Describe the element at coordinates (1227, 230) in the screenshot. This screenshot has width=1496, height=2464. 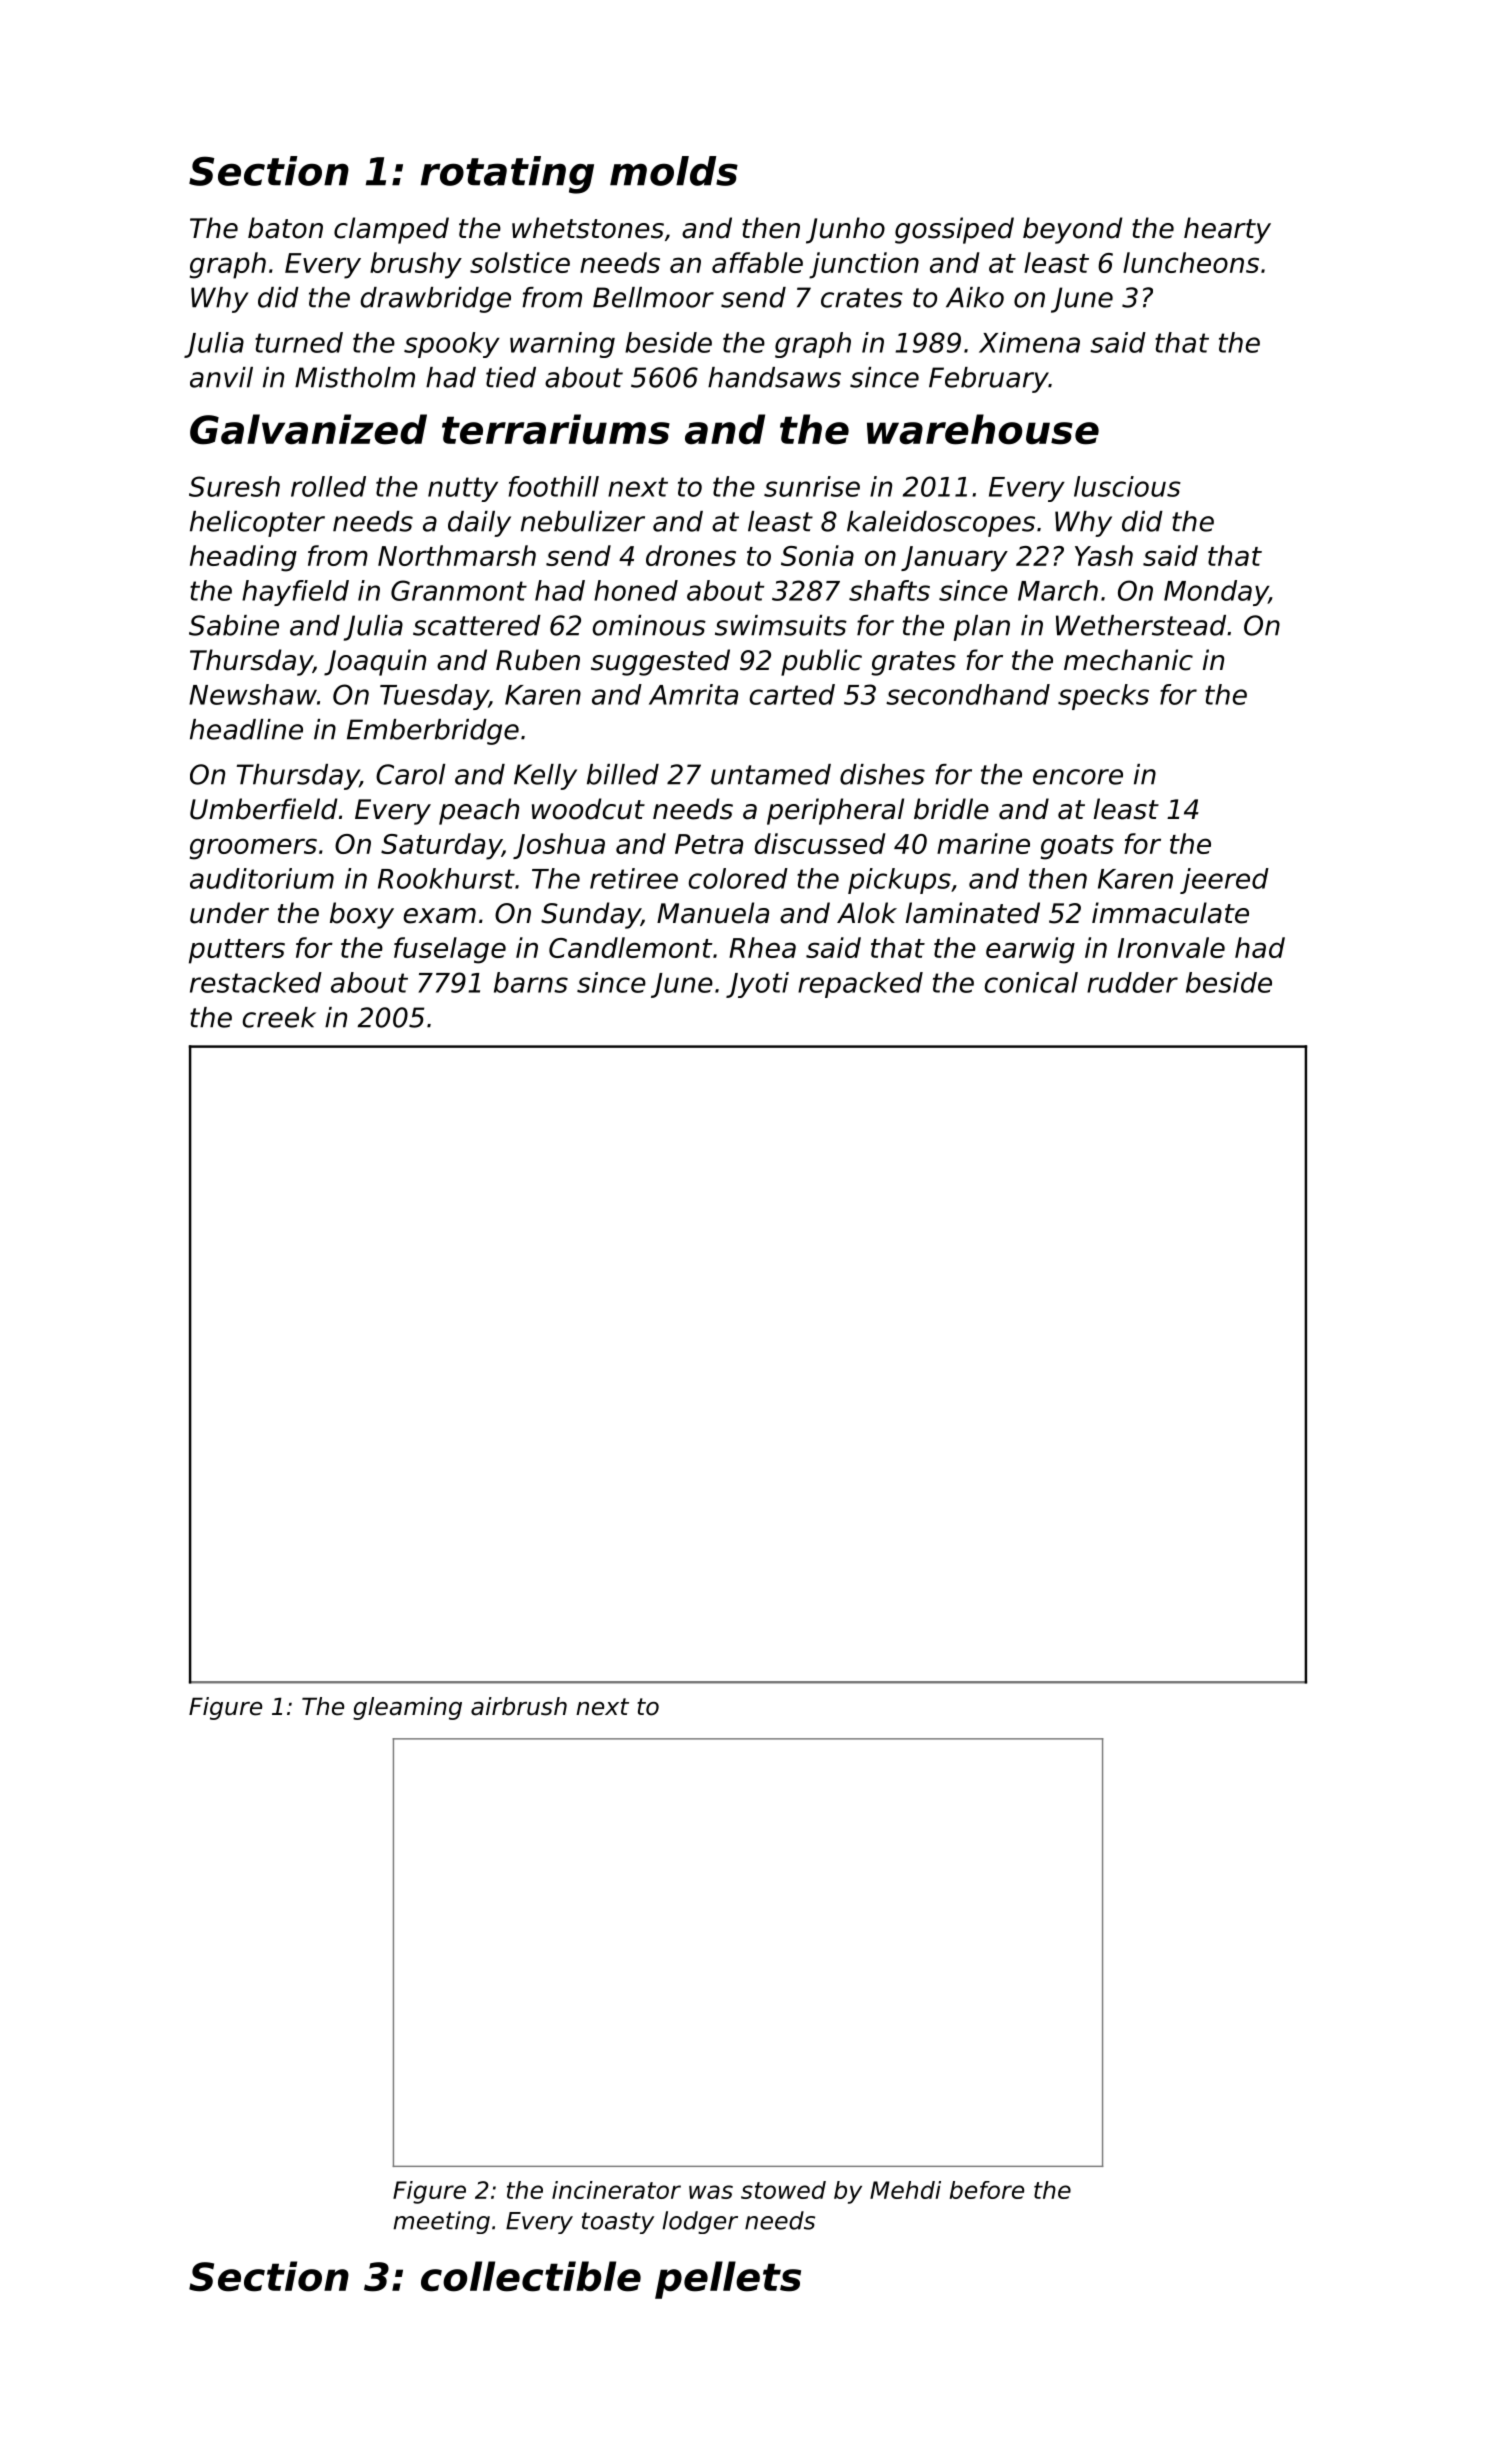
I see `hearty` at that location.
